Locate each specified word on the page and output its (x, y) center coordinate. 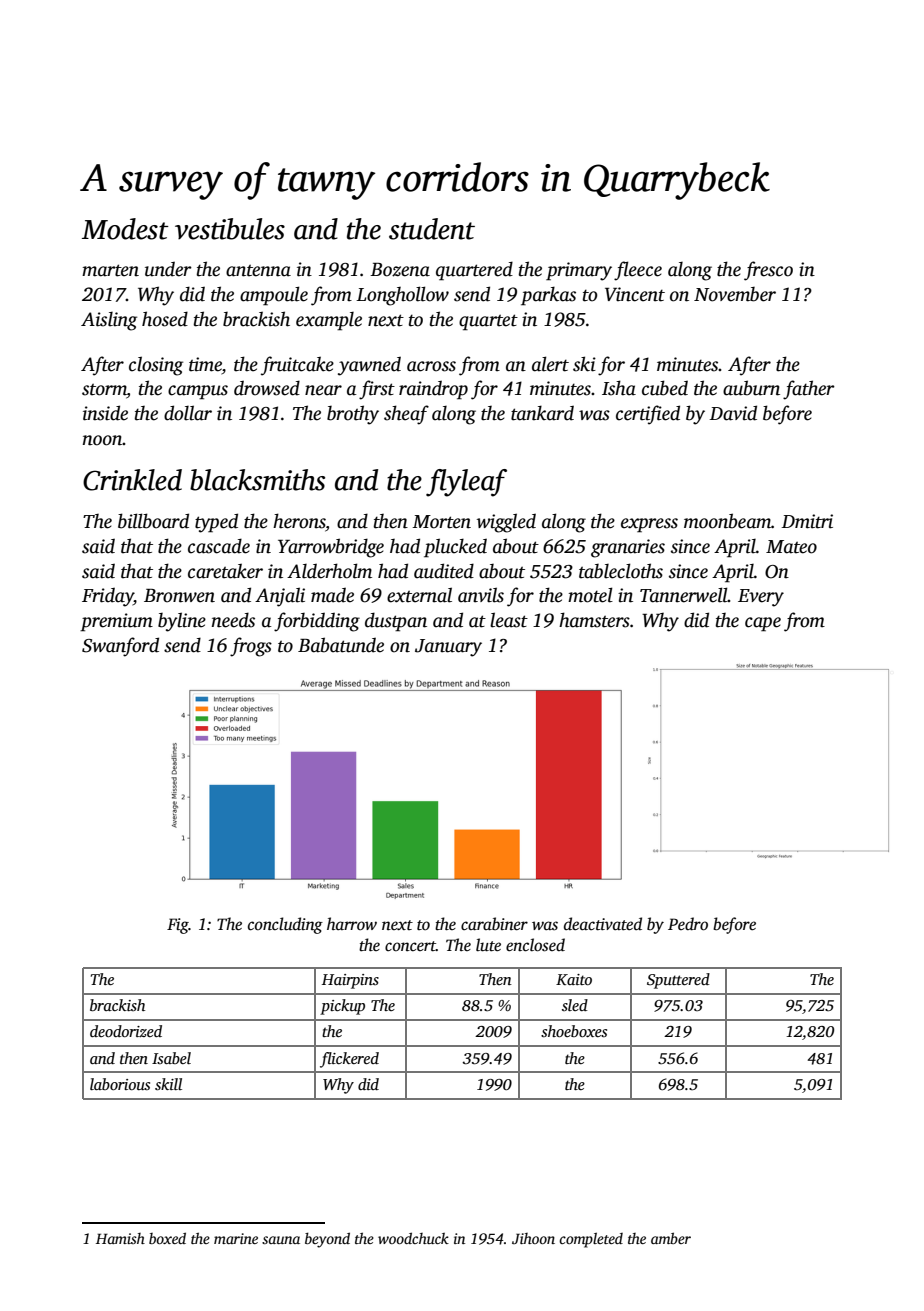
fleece (638, 271)
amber (671, 1238)
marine (236, 1238)
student (432, 229)
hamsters (594, 620)
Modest (125, 229)
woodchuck (413, 1238)
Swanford (120, 647)
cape (763, 624)
